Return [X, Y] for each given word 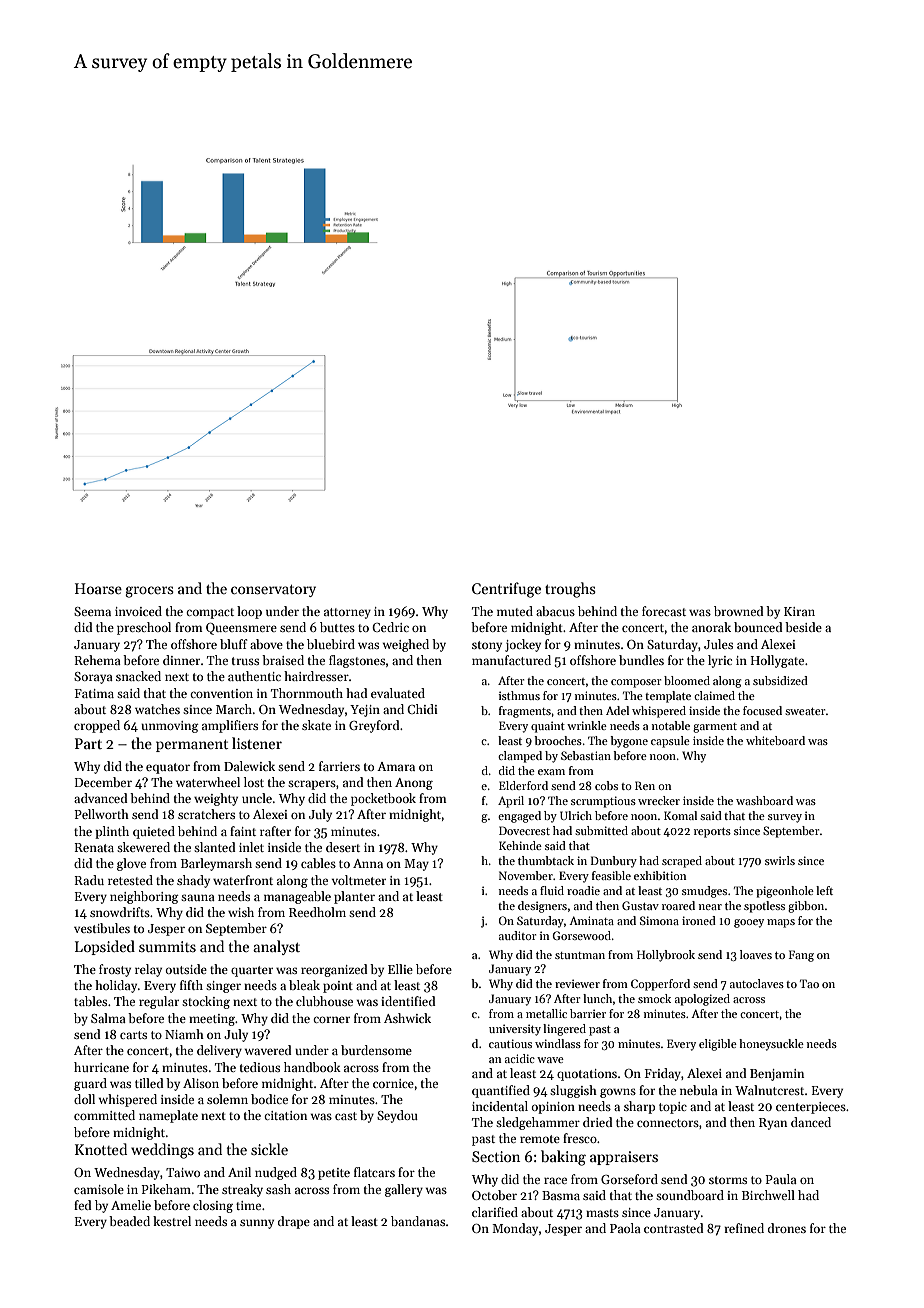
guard [90, 1084]
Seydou [397, 1116]
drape [294, 1222]
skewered [143, 847]
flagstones [357, 661]
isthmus [519, 695]
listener [257, 743]
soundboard [690, 1195]
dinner [181, 660]
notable [671, 725]
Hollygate [777, 661]
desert [343, 847]
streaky [242, 1190]
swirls [780, 860]
